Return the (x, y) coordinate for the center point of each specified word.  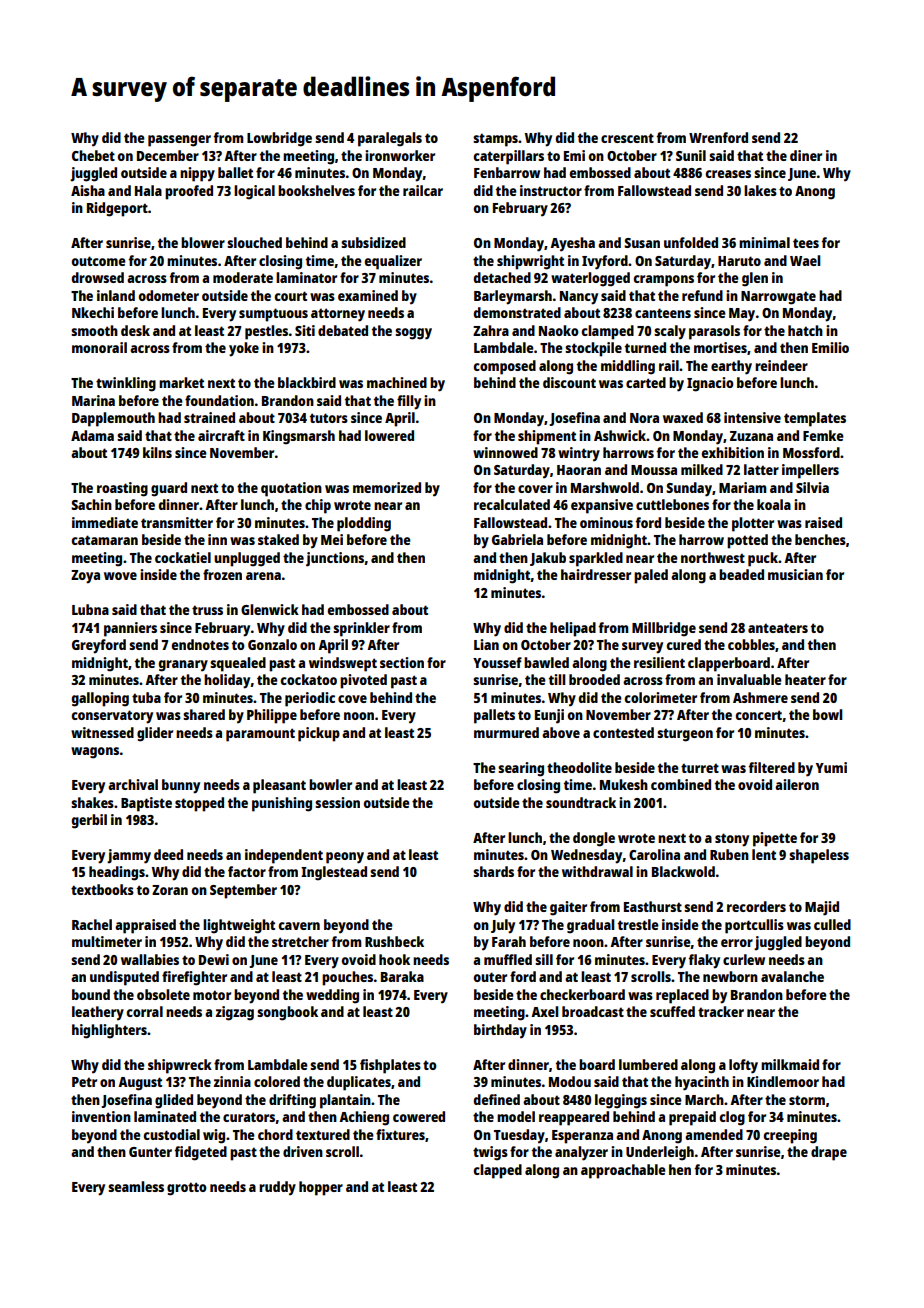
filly (409, 402)
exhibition (732, 452)
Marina (93, 400)
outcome (99, 261)
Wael (805, 260)
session (337, 802)
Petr (84, 1082)
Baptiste (146, 804)
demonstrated (517, 312)
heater (805, 679)
